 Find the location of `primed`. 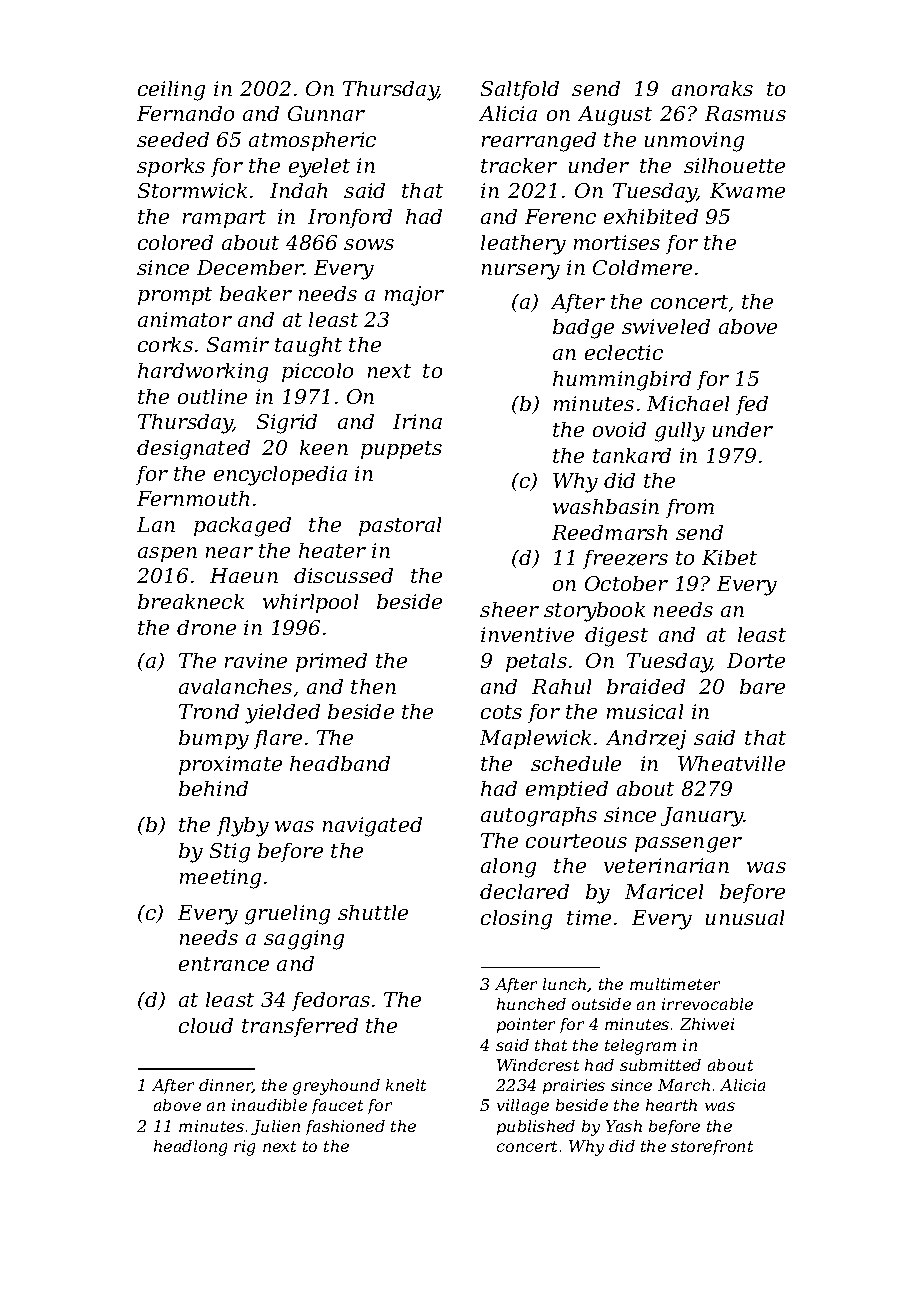

primed is located at coordinates (331, 662).
